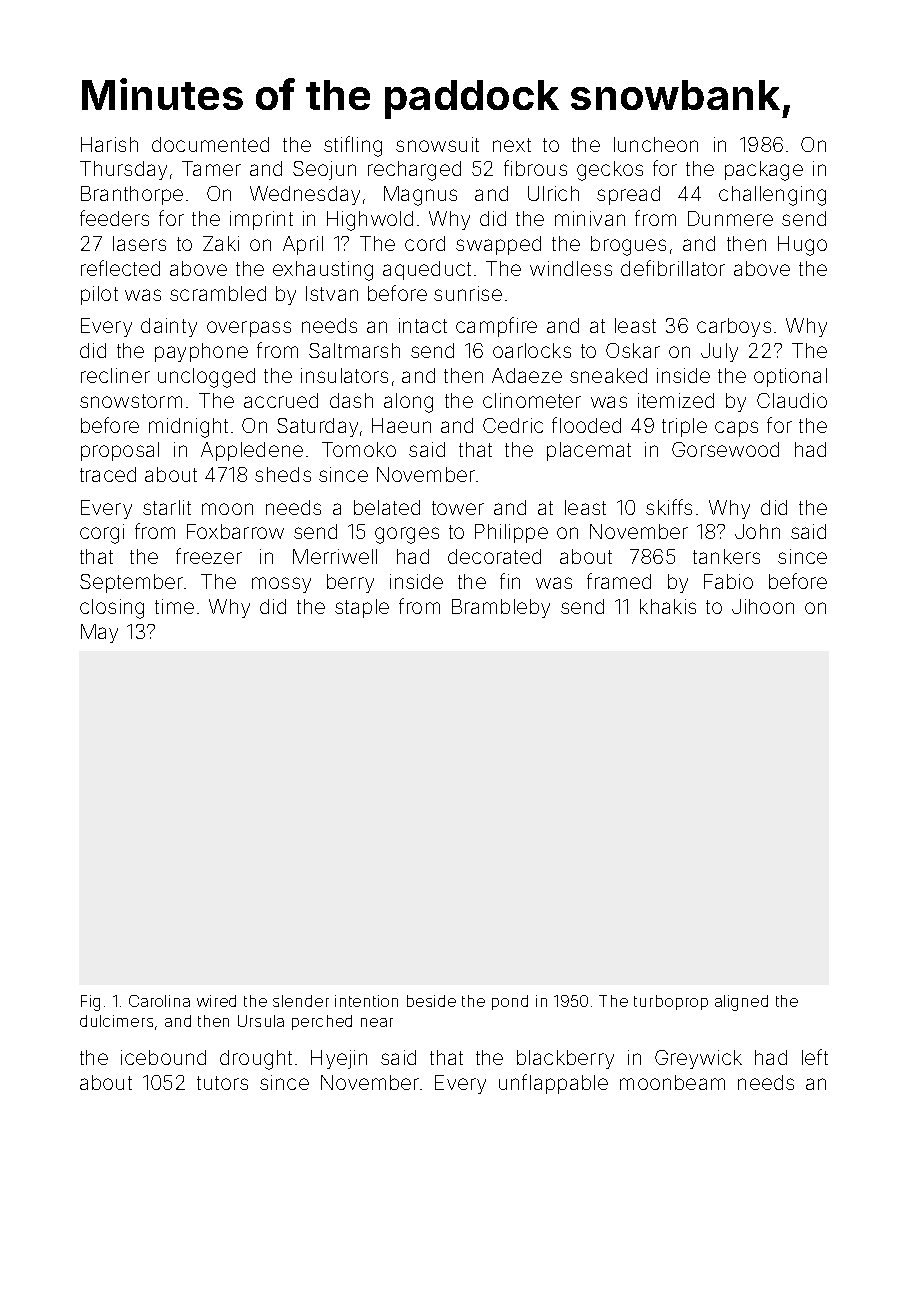 The image size is (908, 1316). I want to click on tutors, so click(222, 1083).
